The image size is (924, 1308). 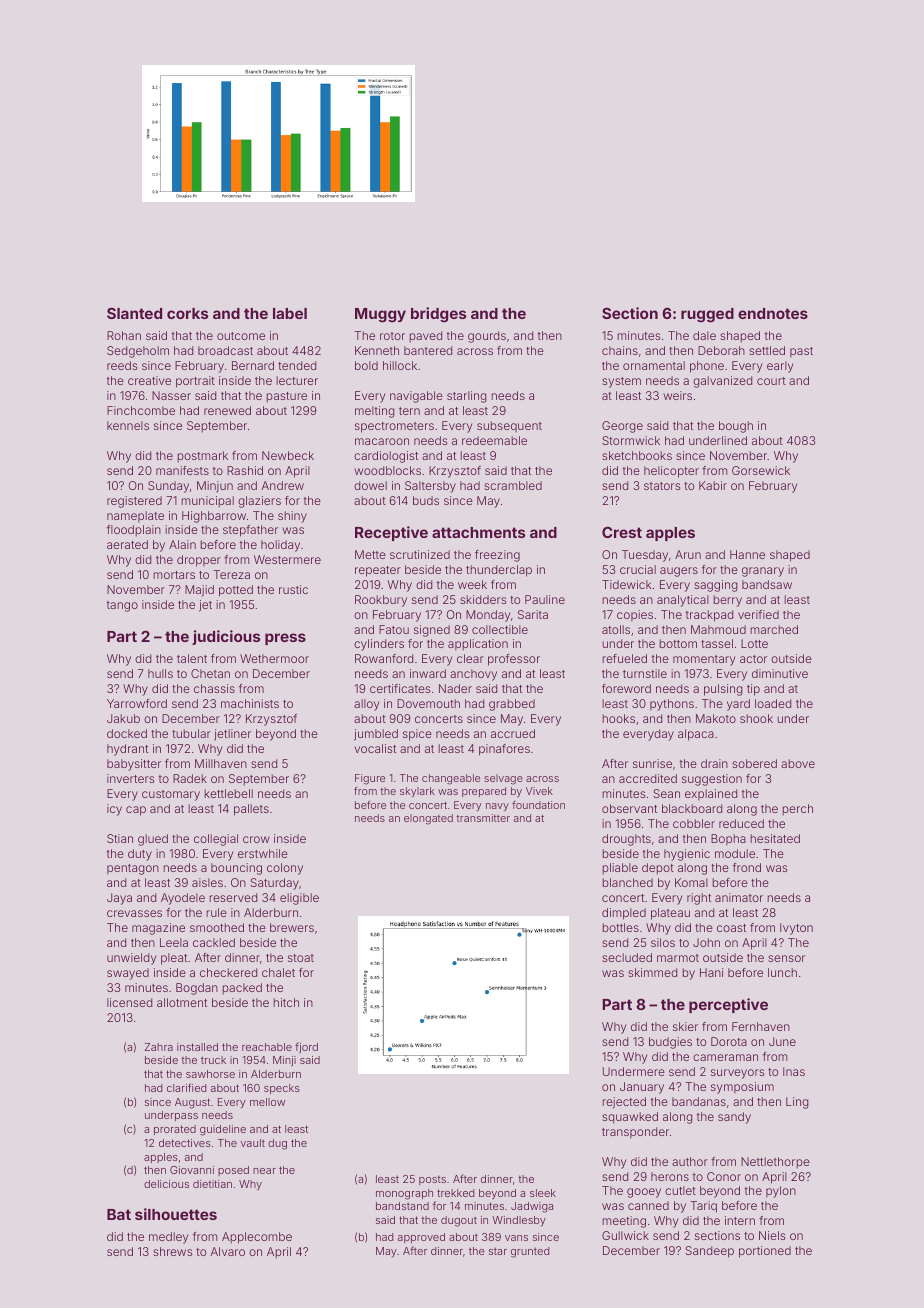 What do you see at coordinates (487, 337) in the image?
I see `gourds` at bounding box center [487, 337].
